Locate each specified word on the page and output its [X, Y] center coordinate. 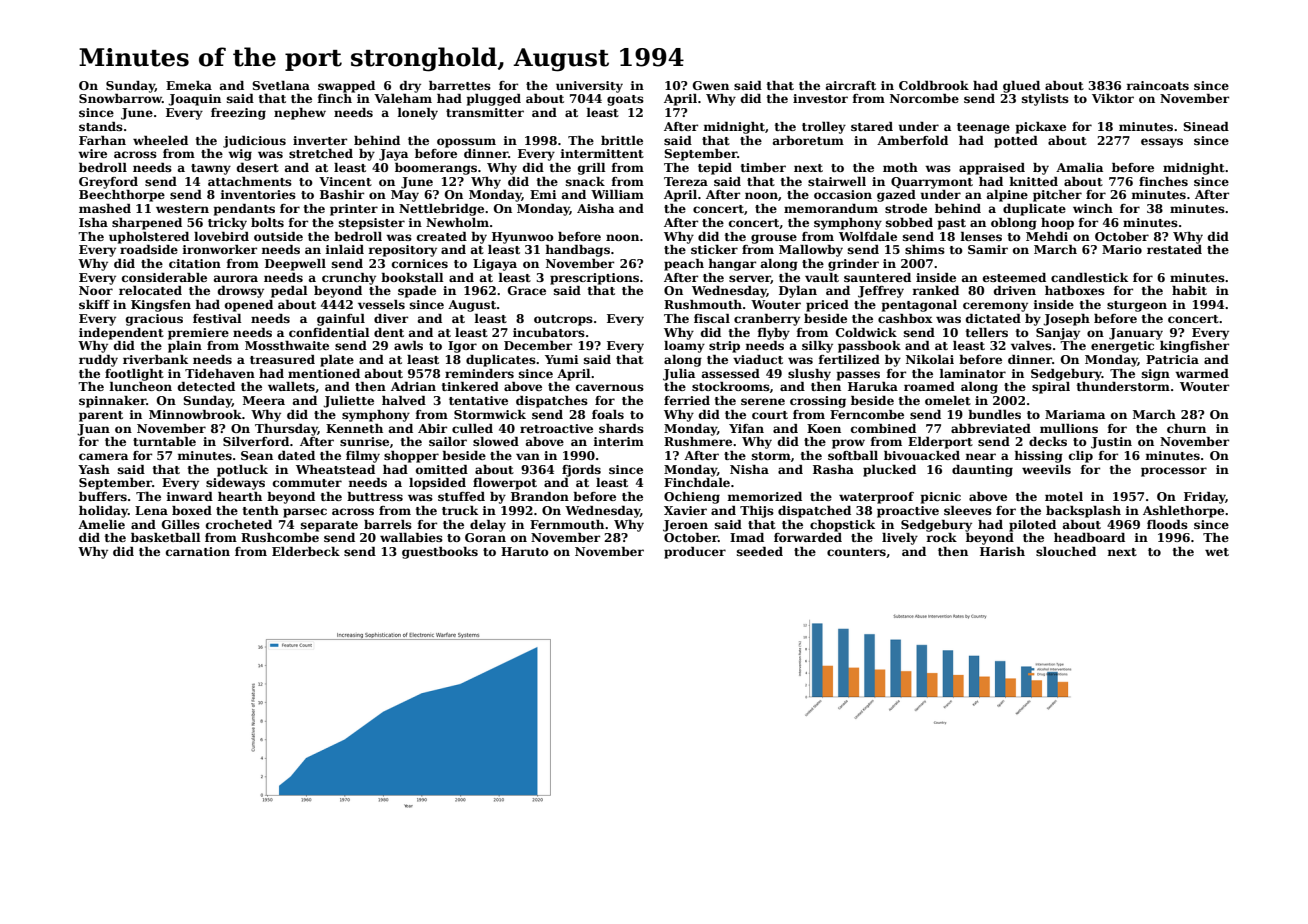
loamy [684, 347]
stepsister [372, 224]
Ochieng [692, 498]
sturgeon [1137, 306]
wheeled [160, 140]
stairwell [837, 181]
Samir [988, 249]
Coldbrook [934, 85]
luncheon [140, 386]
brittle [622, 140]
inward [189, 496]
